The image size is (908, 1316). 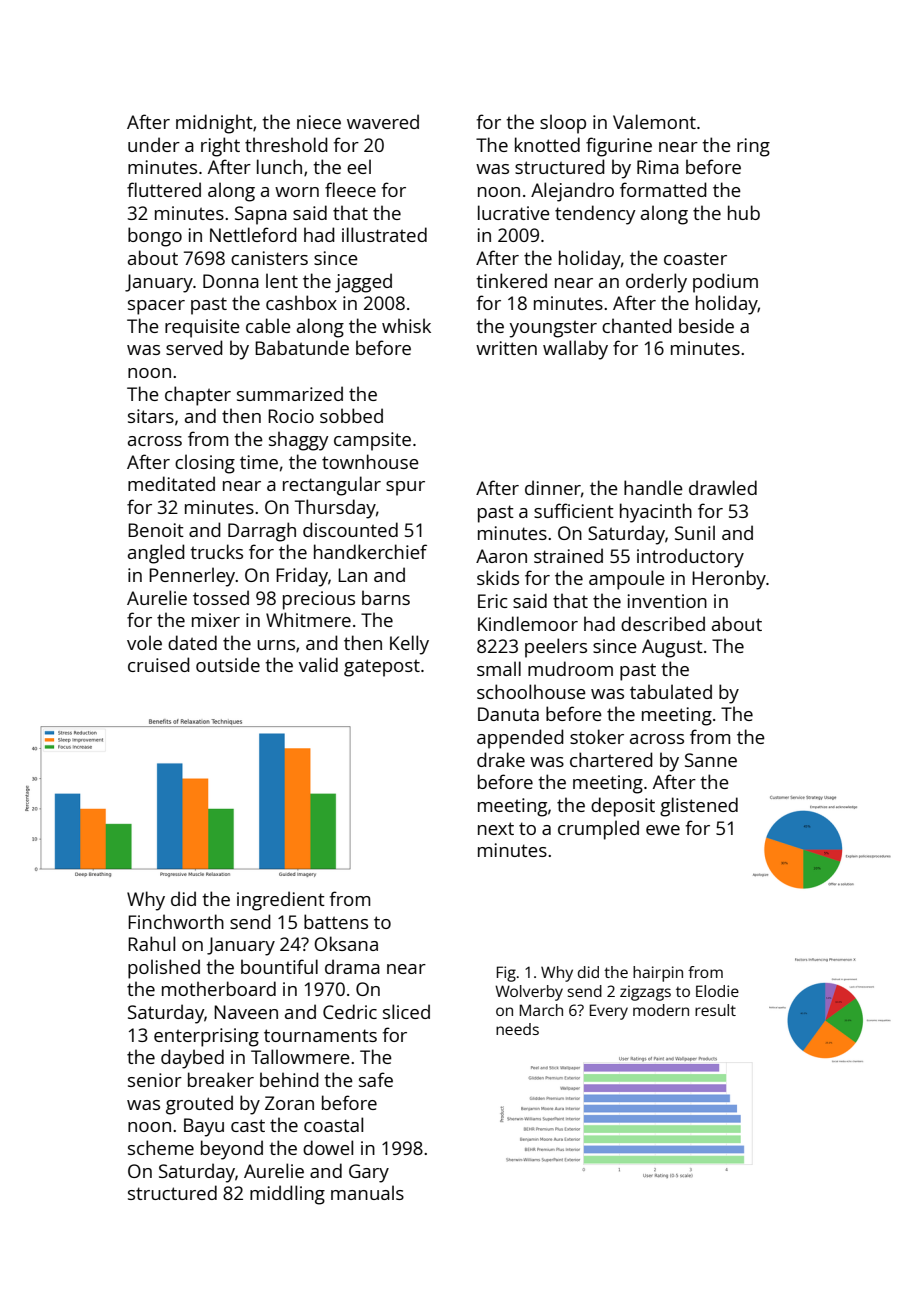 What do you see at coordinates (663, 830) in the screenshot?
I see `ewe` at bounding box center [663, 830].
